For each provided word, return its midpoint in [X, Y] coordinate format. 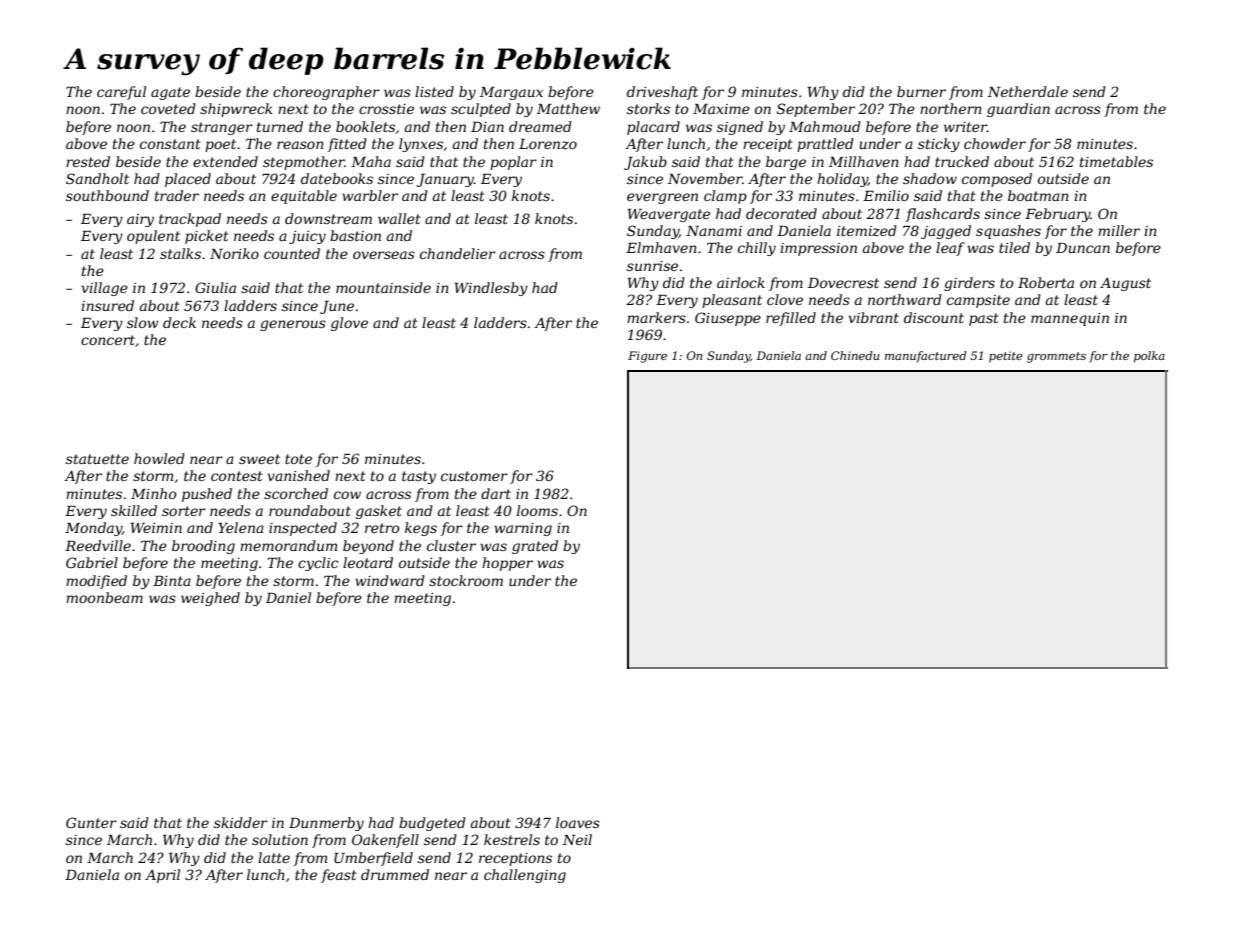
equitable [304, 197]
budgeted [432, 824]
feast [339, 876]
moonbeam [104, 597]
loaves [578, 822]
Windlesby [491, 289]
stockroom [466, 580]
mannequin [1070, 319]
